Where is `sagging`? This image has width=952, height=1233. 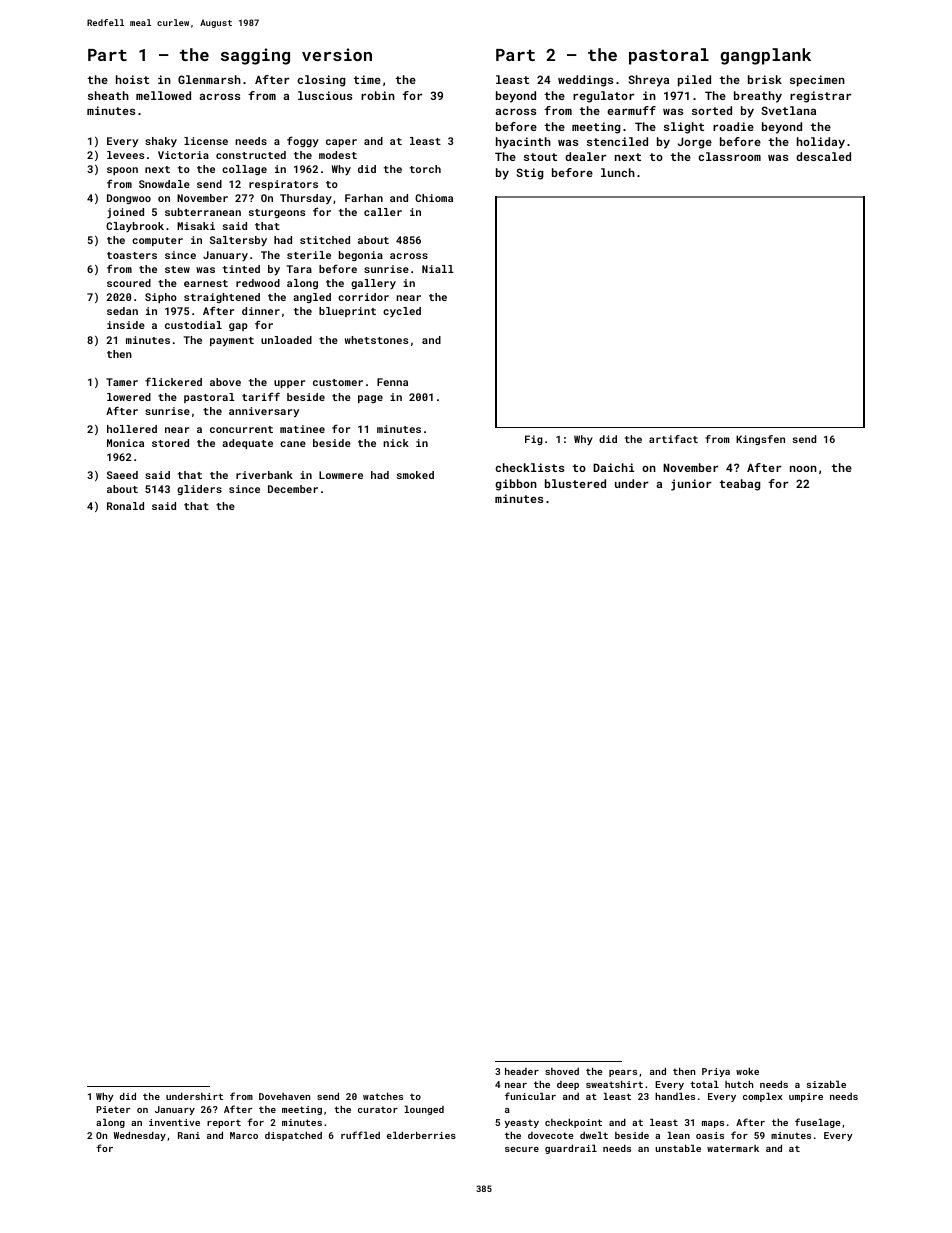 sagging is located at coordinates (255, 56).
